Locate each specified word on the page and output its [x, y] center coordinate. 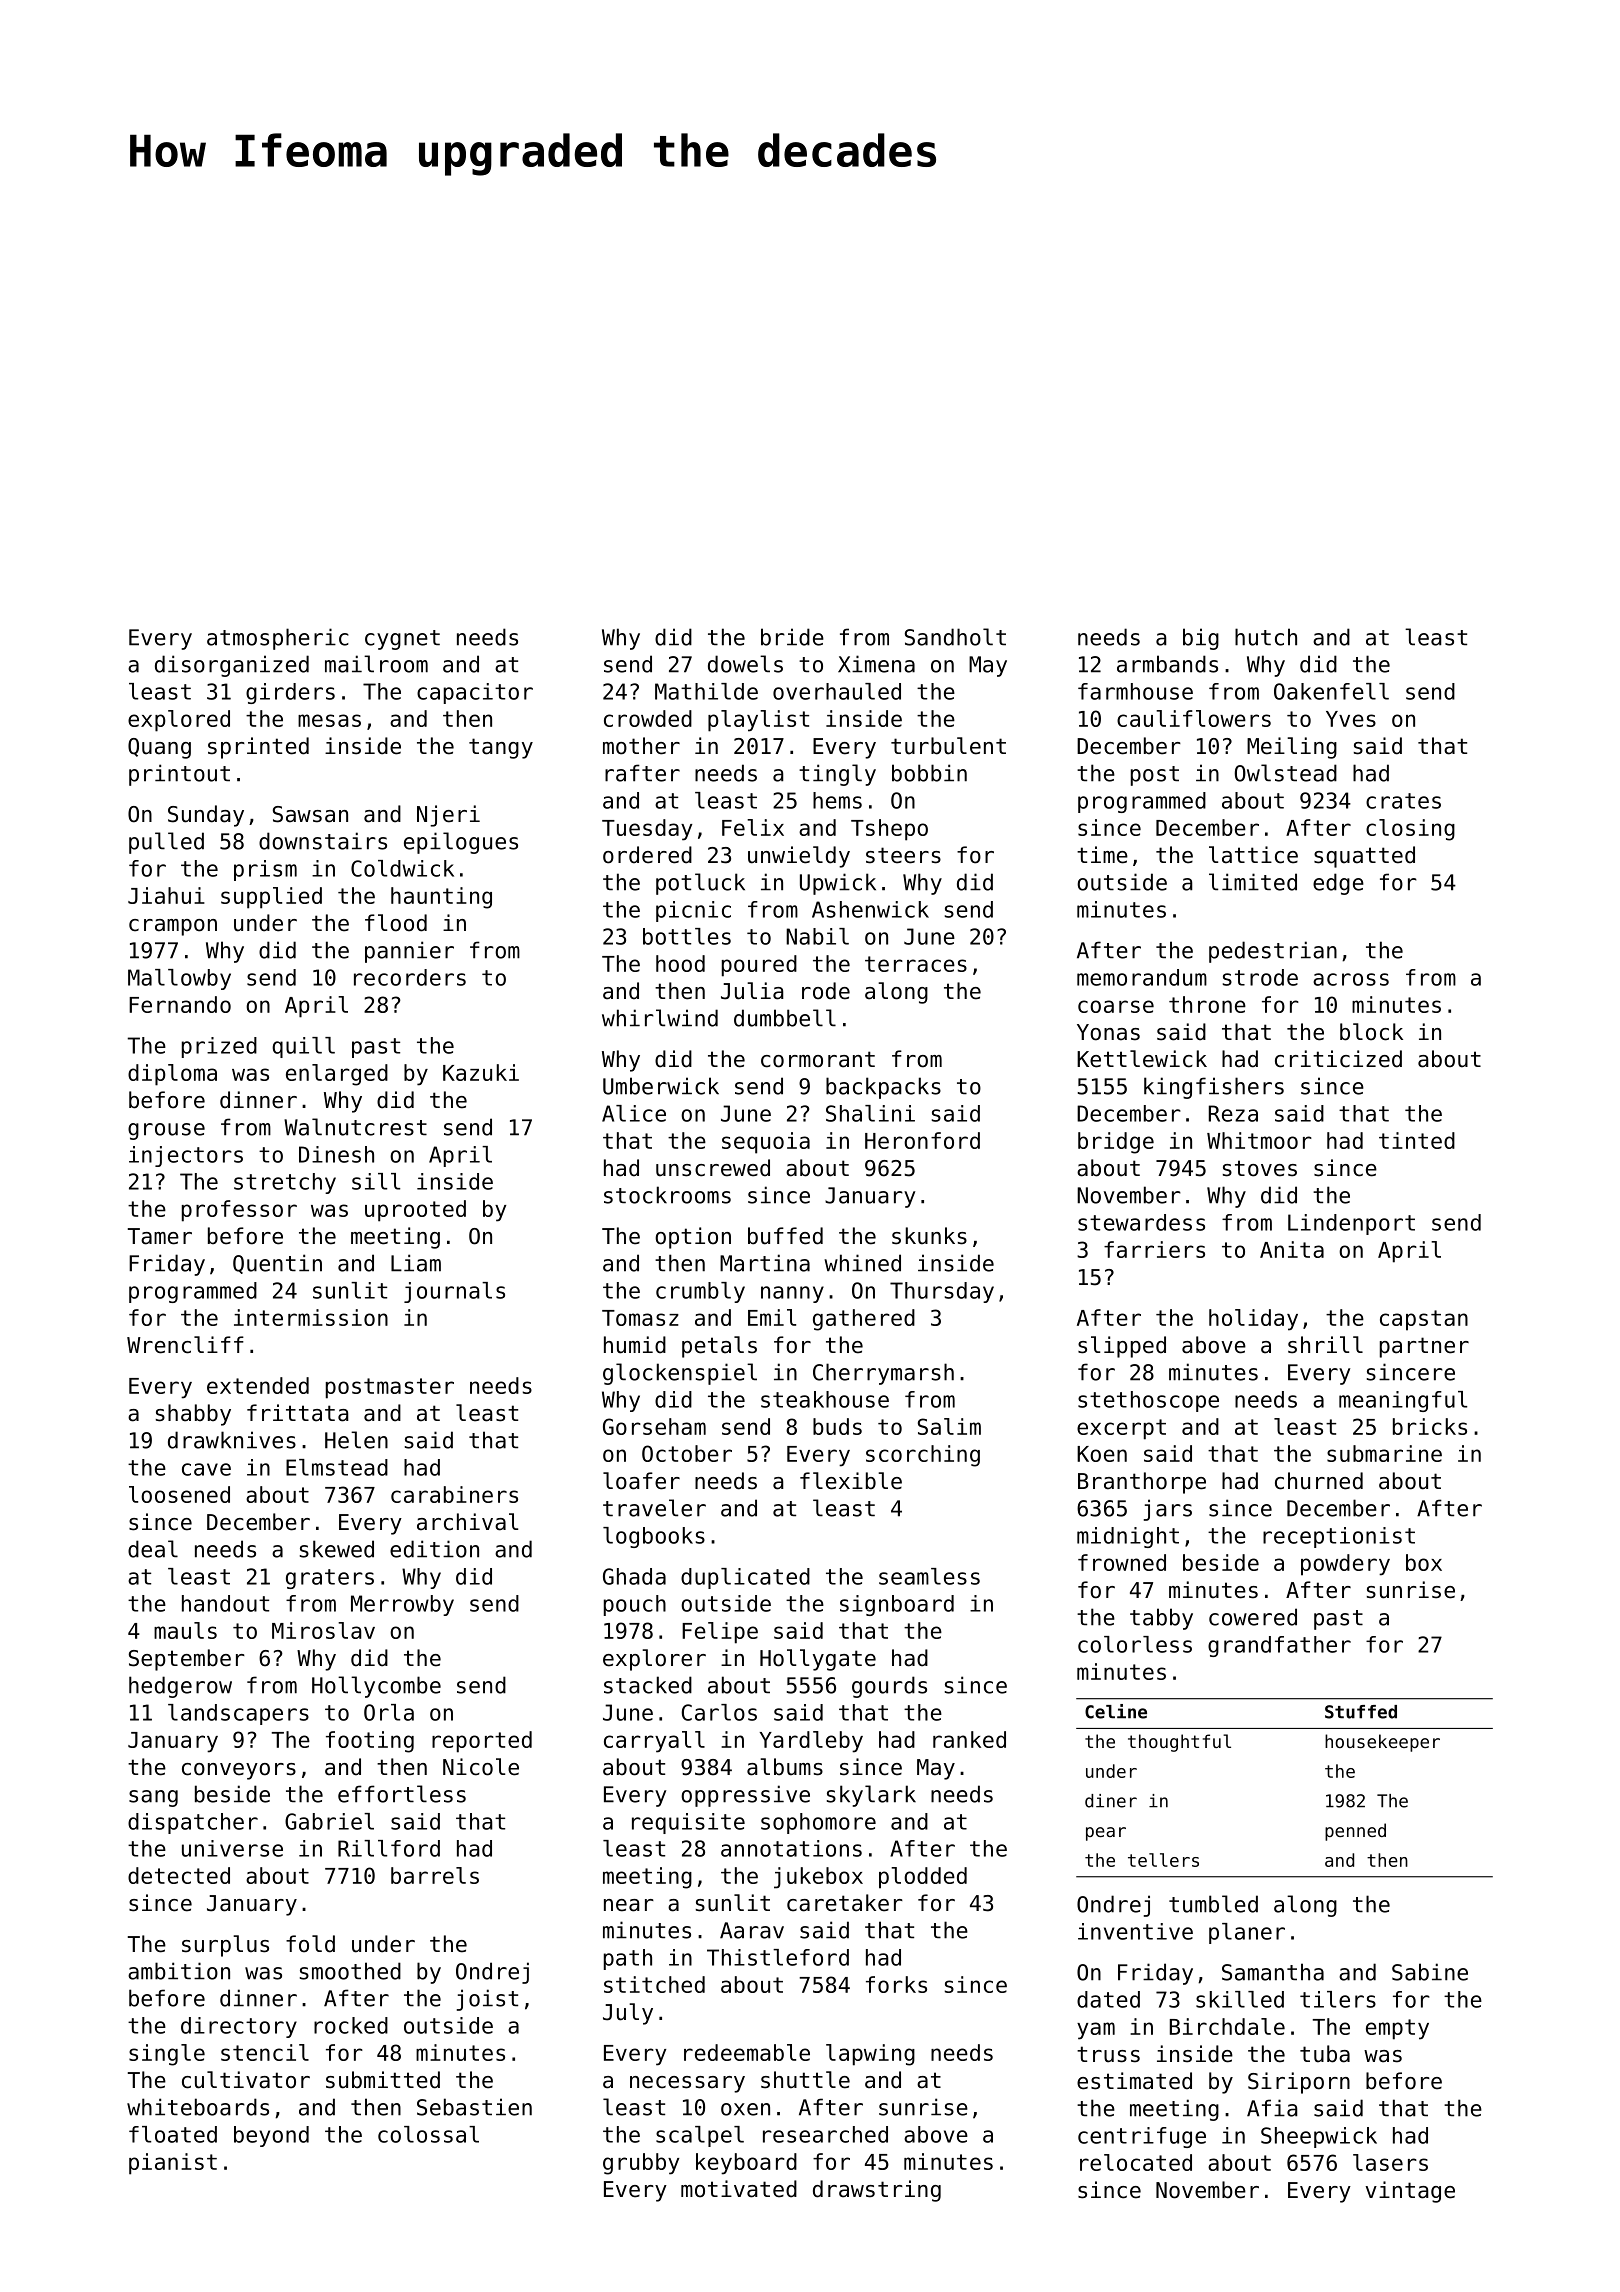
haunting [441, 898]
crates [1403, 801]
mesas [329, 720]
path [628, 1959]
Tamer [160, 1236]
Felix [753, 827]
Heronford [922, 1140]
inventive [1135, 1931]
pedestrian [1273, 952]
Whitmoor [1259, 1140]
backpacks [883, 1088]
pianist [173, 2164]
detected [179, 1875]
